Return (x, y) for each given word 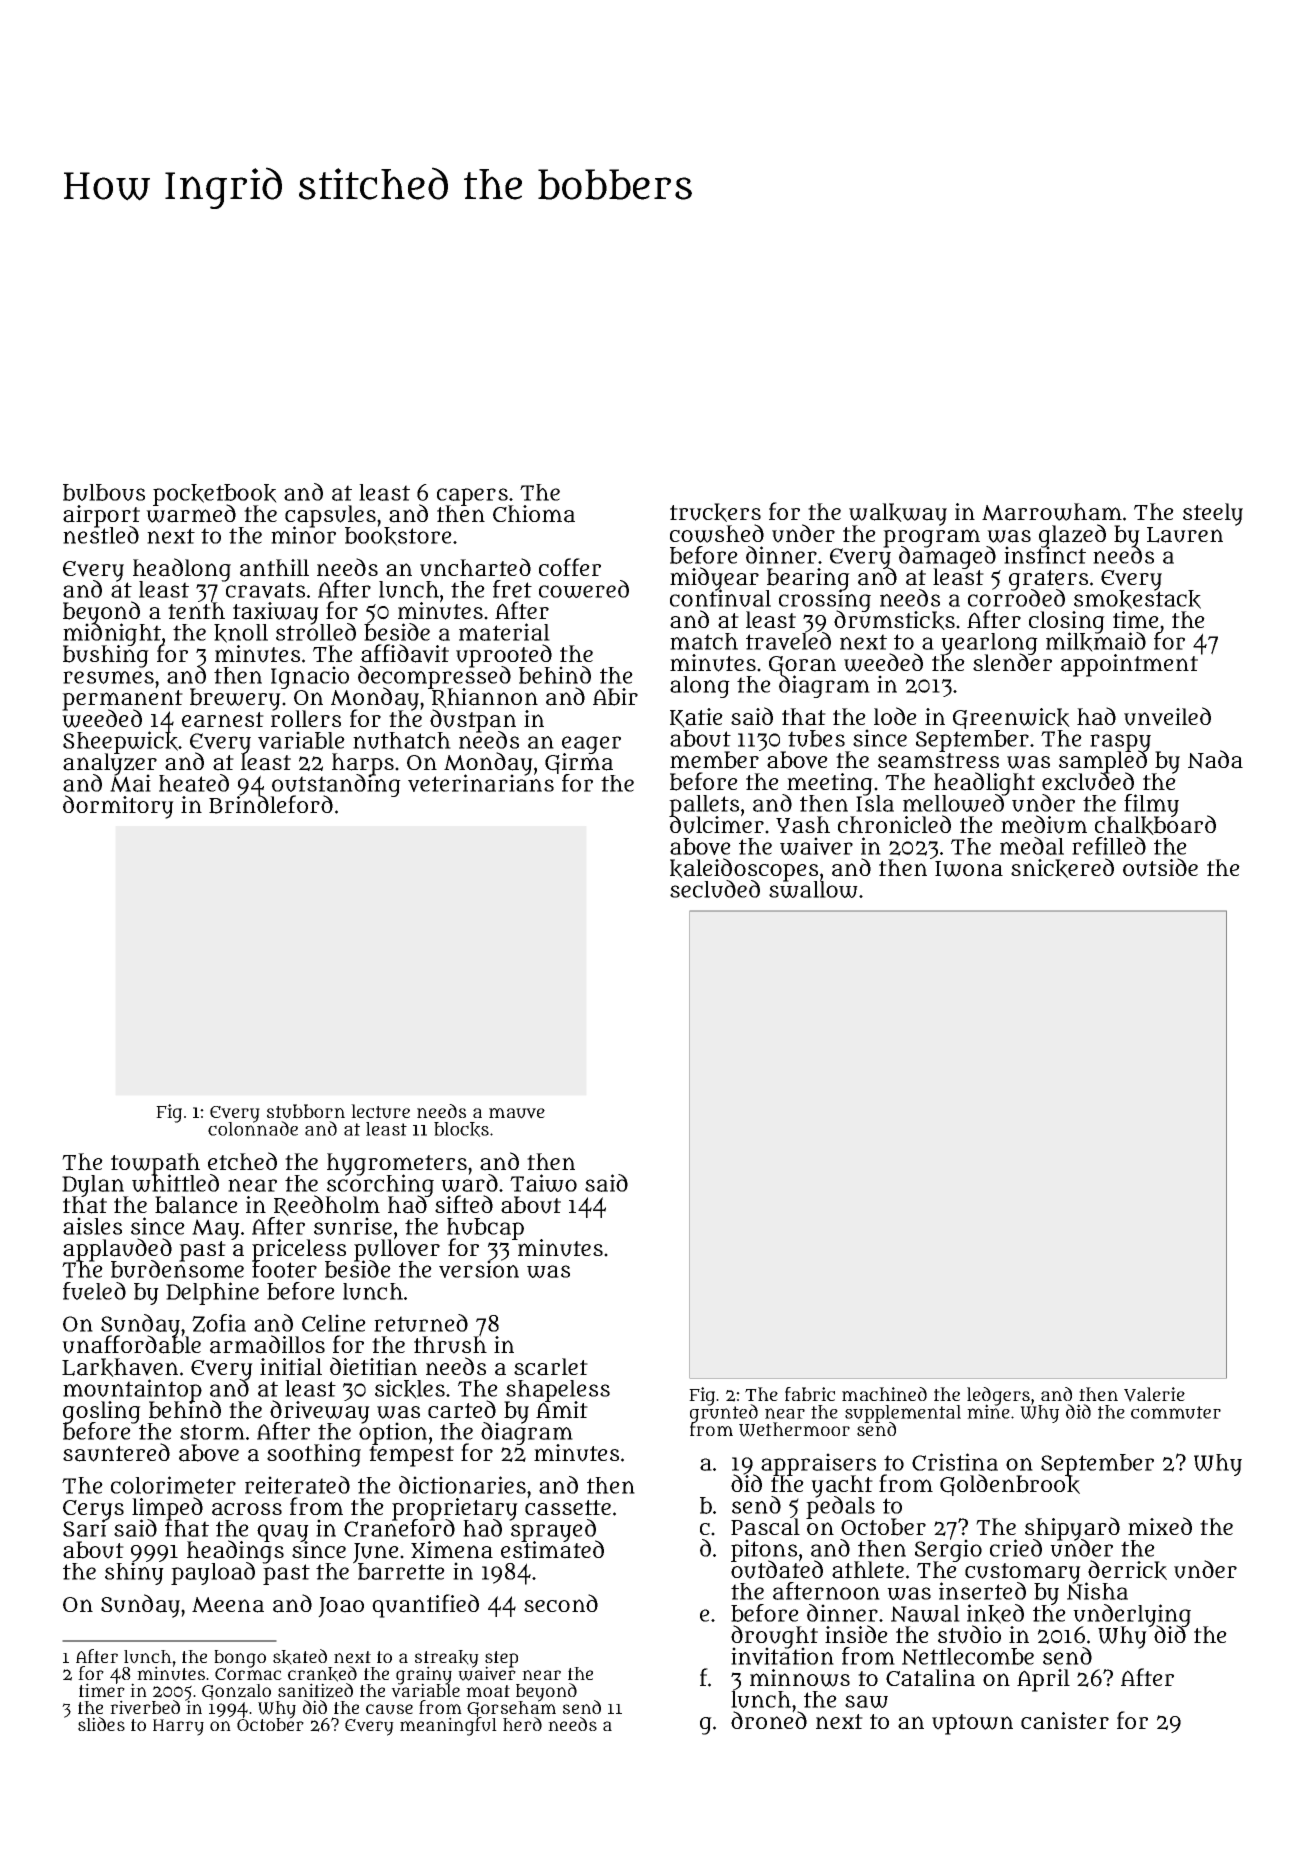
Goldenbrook (1010, 1485)
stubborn (306, 1111)
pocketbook (215, 494)
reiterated (297, 1485)
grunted (724, 1414)
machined (884, 1394)
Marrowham (1052, 512)
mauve (517, 1113)
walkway (898, 514)
